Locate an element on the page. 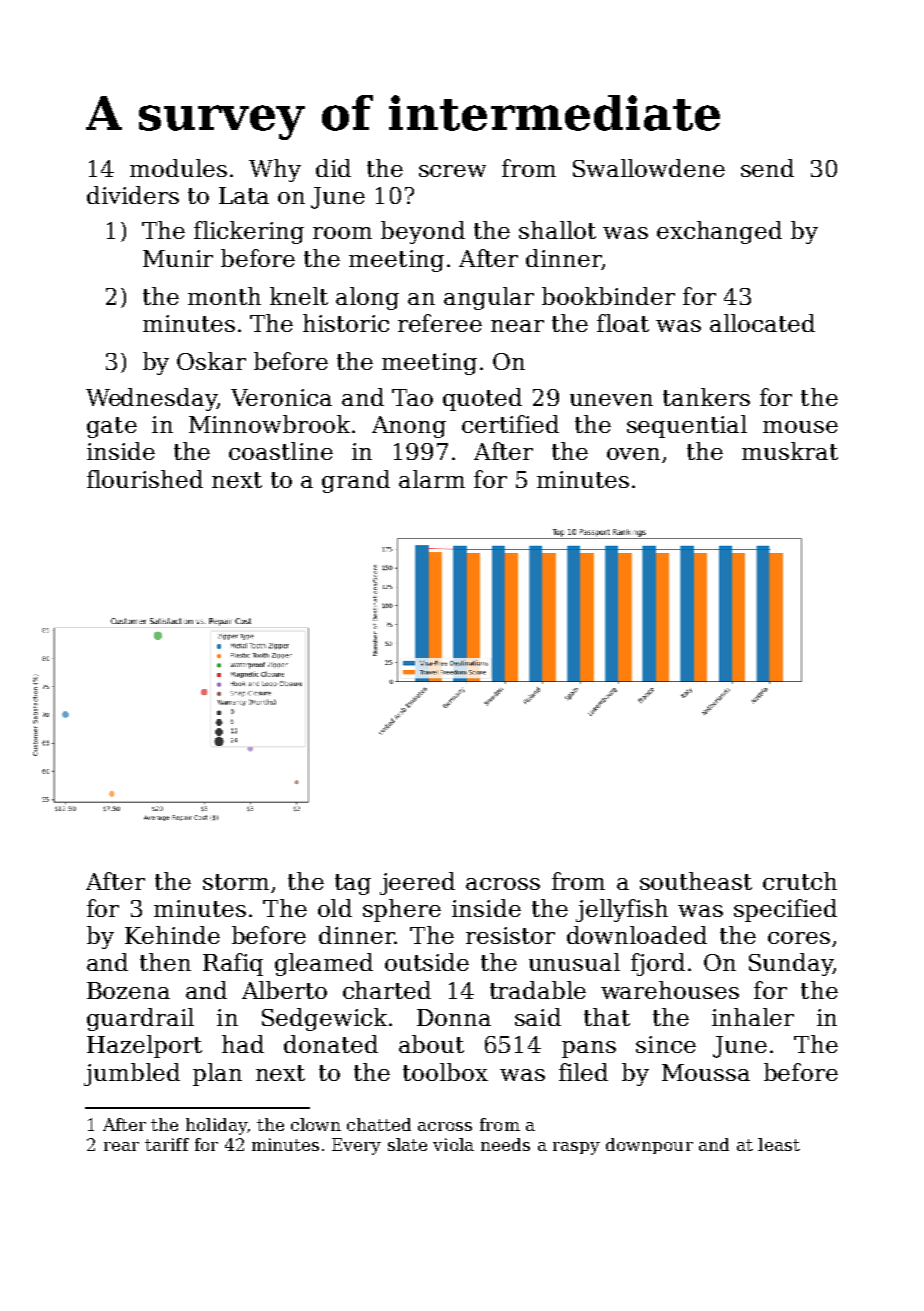 This image has height=1311, width=924. tariff is located at coordinates (167, 1144).
